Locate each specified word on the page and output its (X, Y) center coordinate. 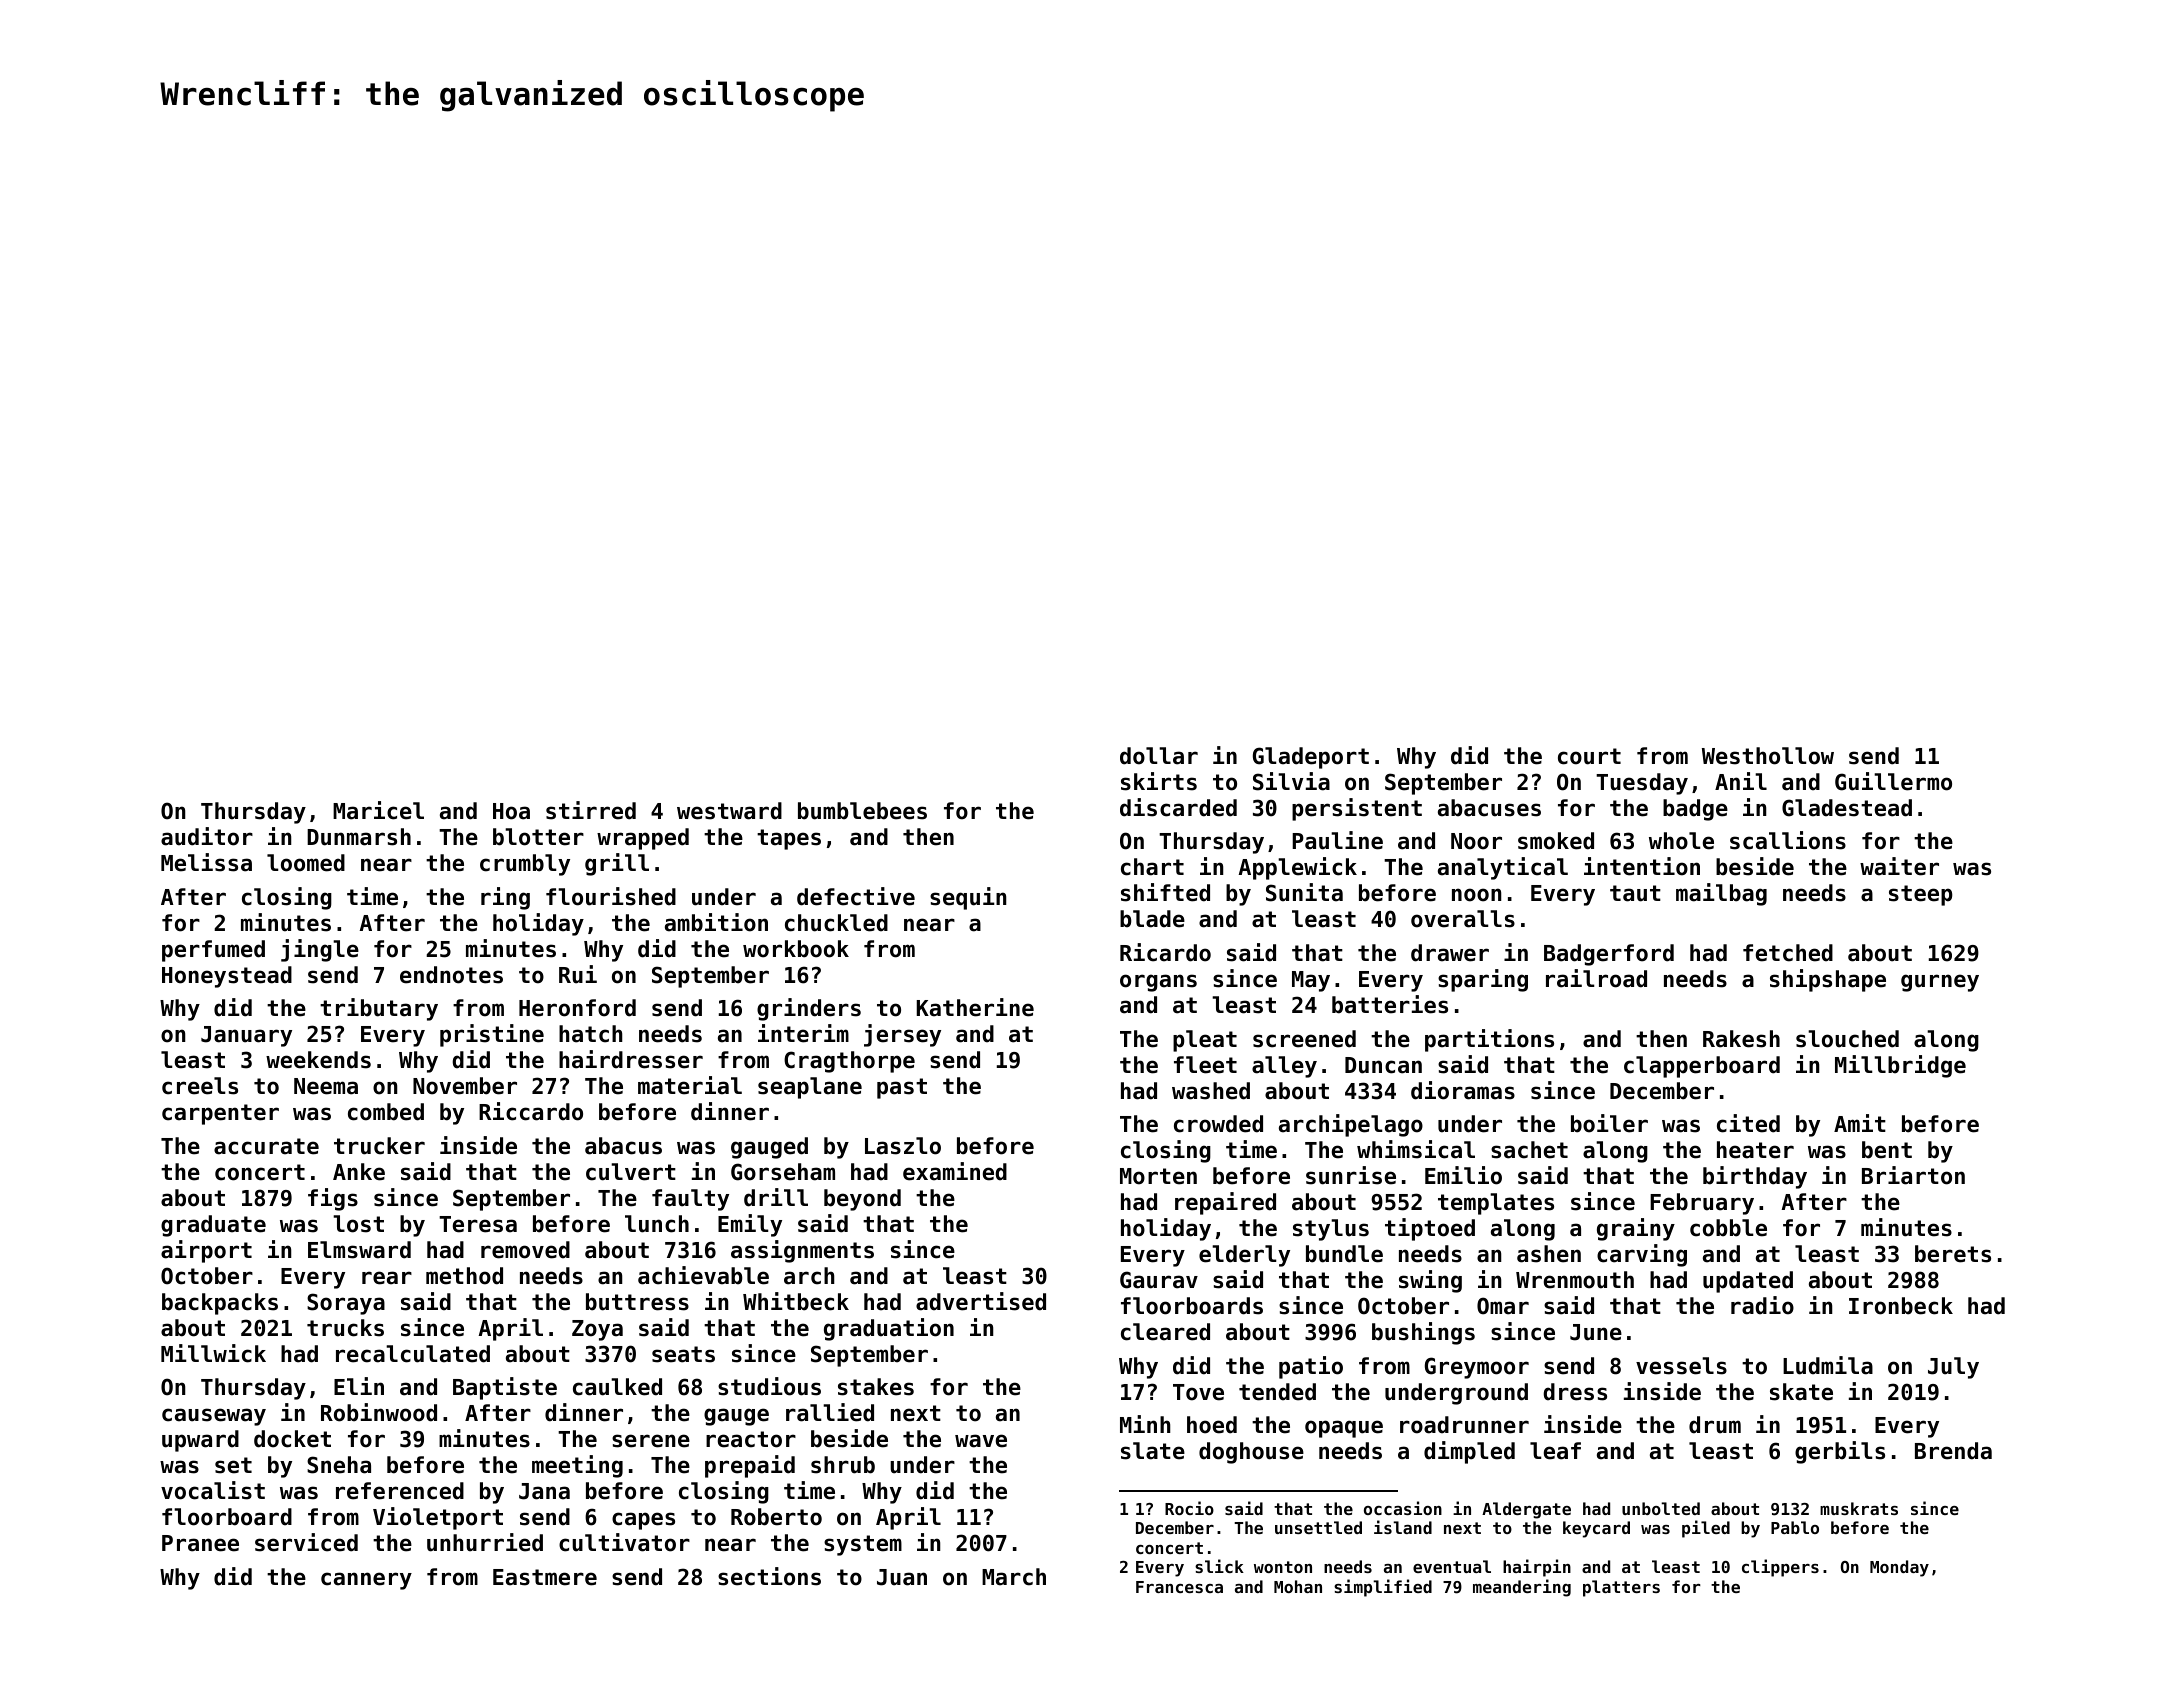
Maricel (378, 810)
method (464, 1276)
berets (1953, 1254)
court (1589, 756)
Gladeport (1311, 758)
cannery (366, 1581)
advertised (981, 1301)
